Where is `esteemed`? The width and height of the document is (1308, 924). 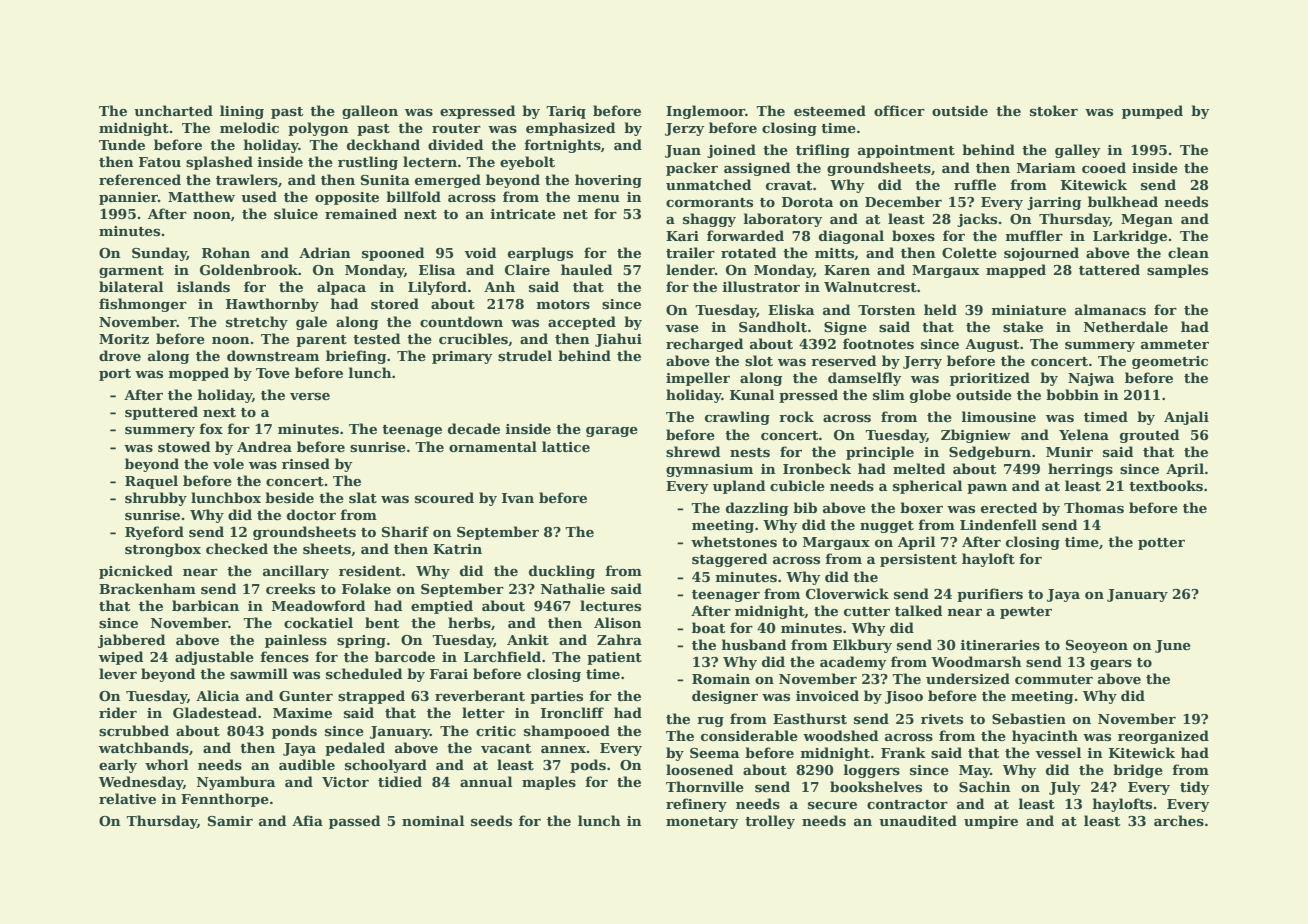 esteemed is located at coordinates (830, 110).
